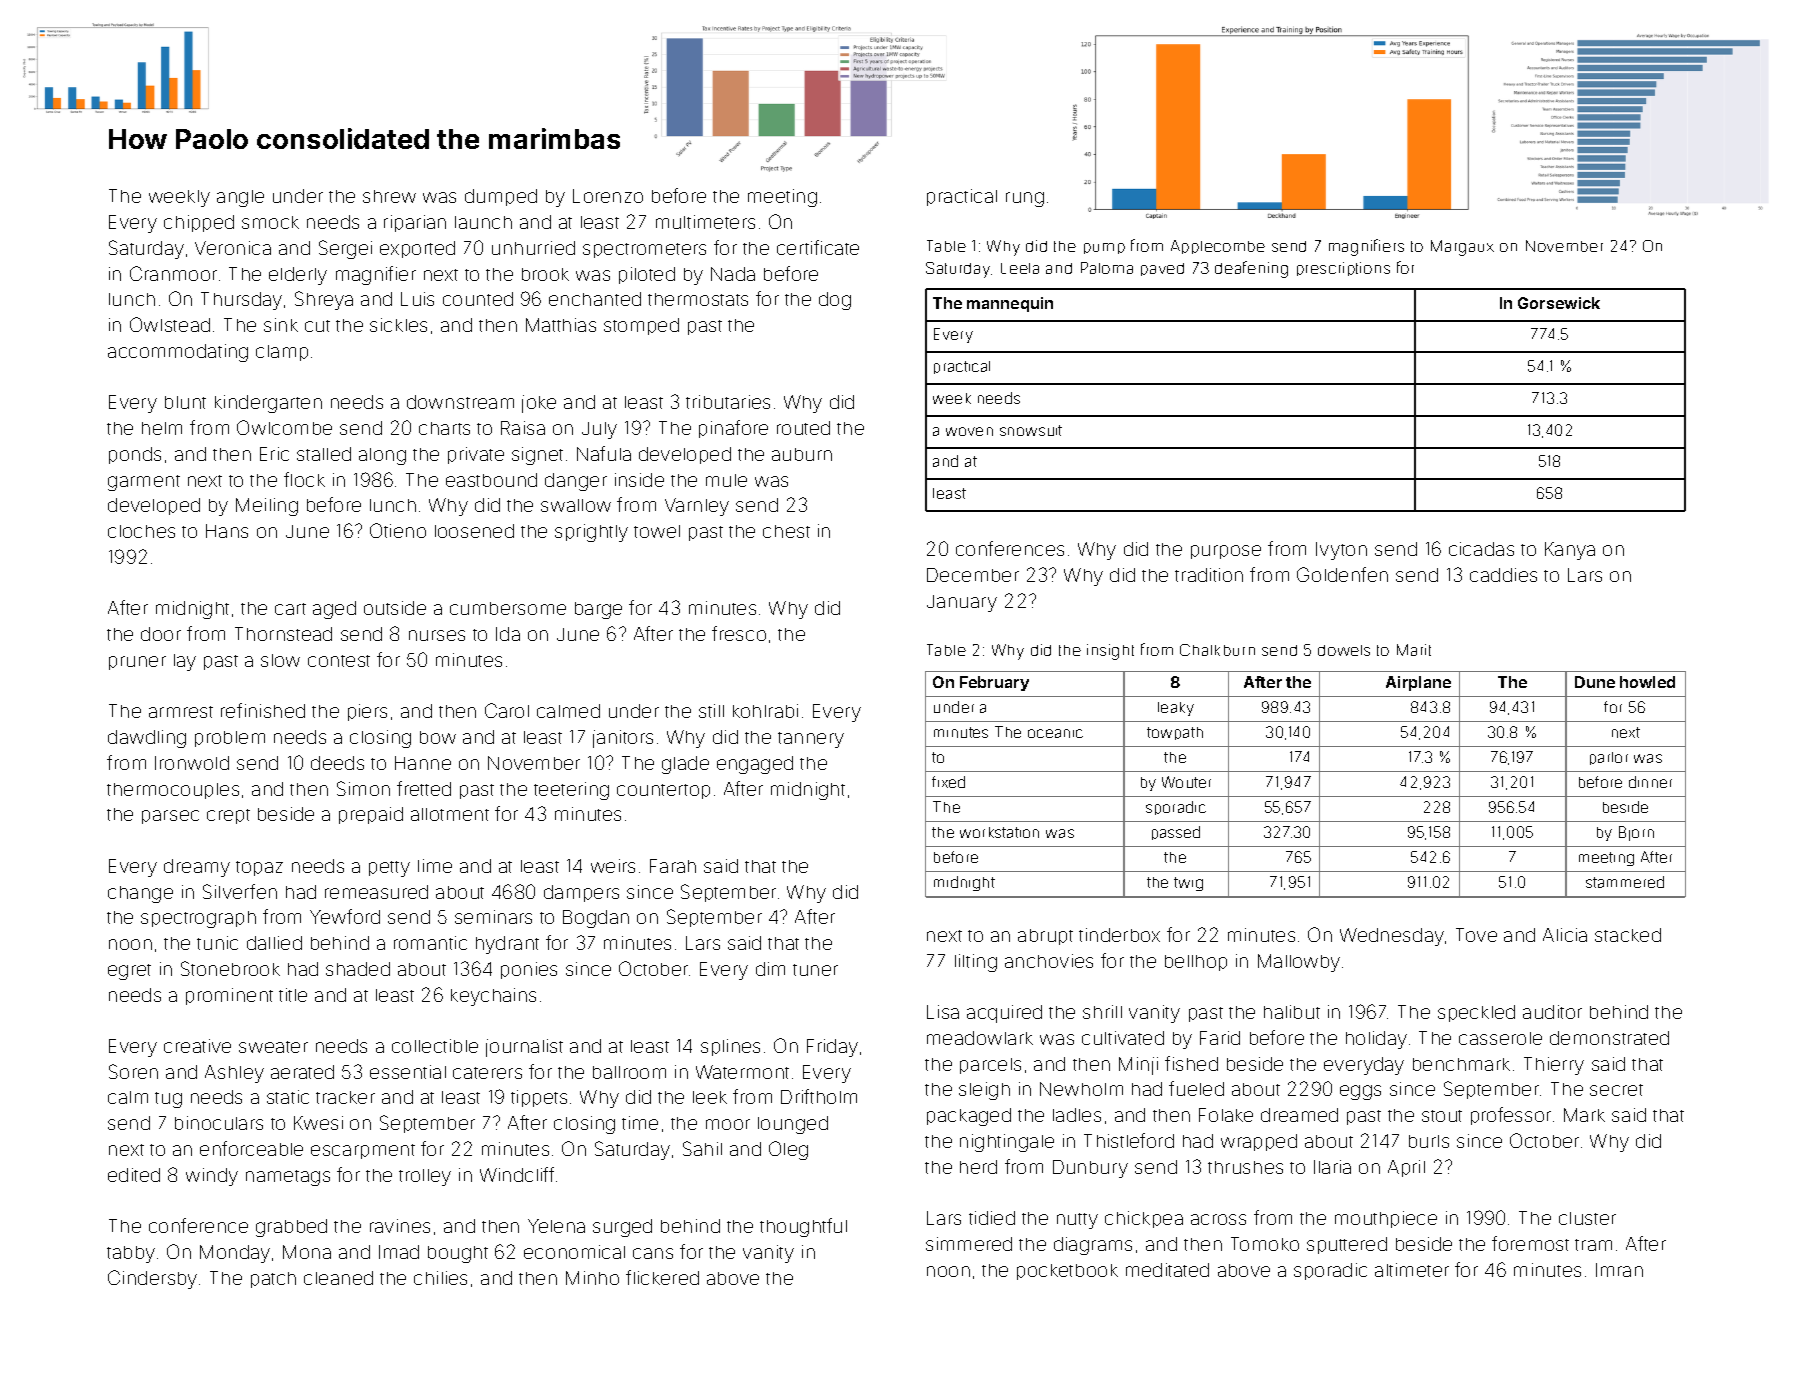  Describe the element at coordinates (1110, 652) in the screenshot. I see `insight` at that location.
